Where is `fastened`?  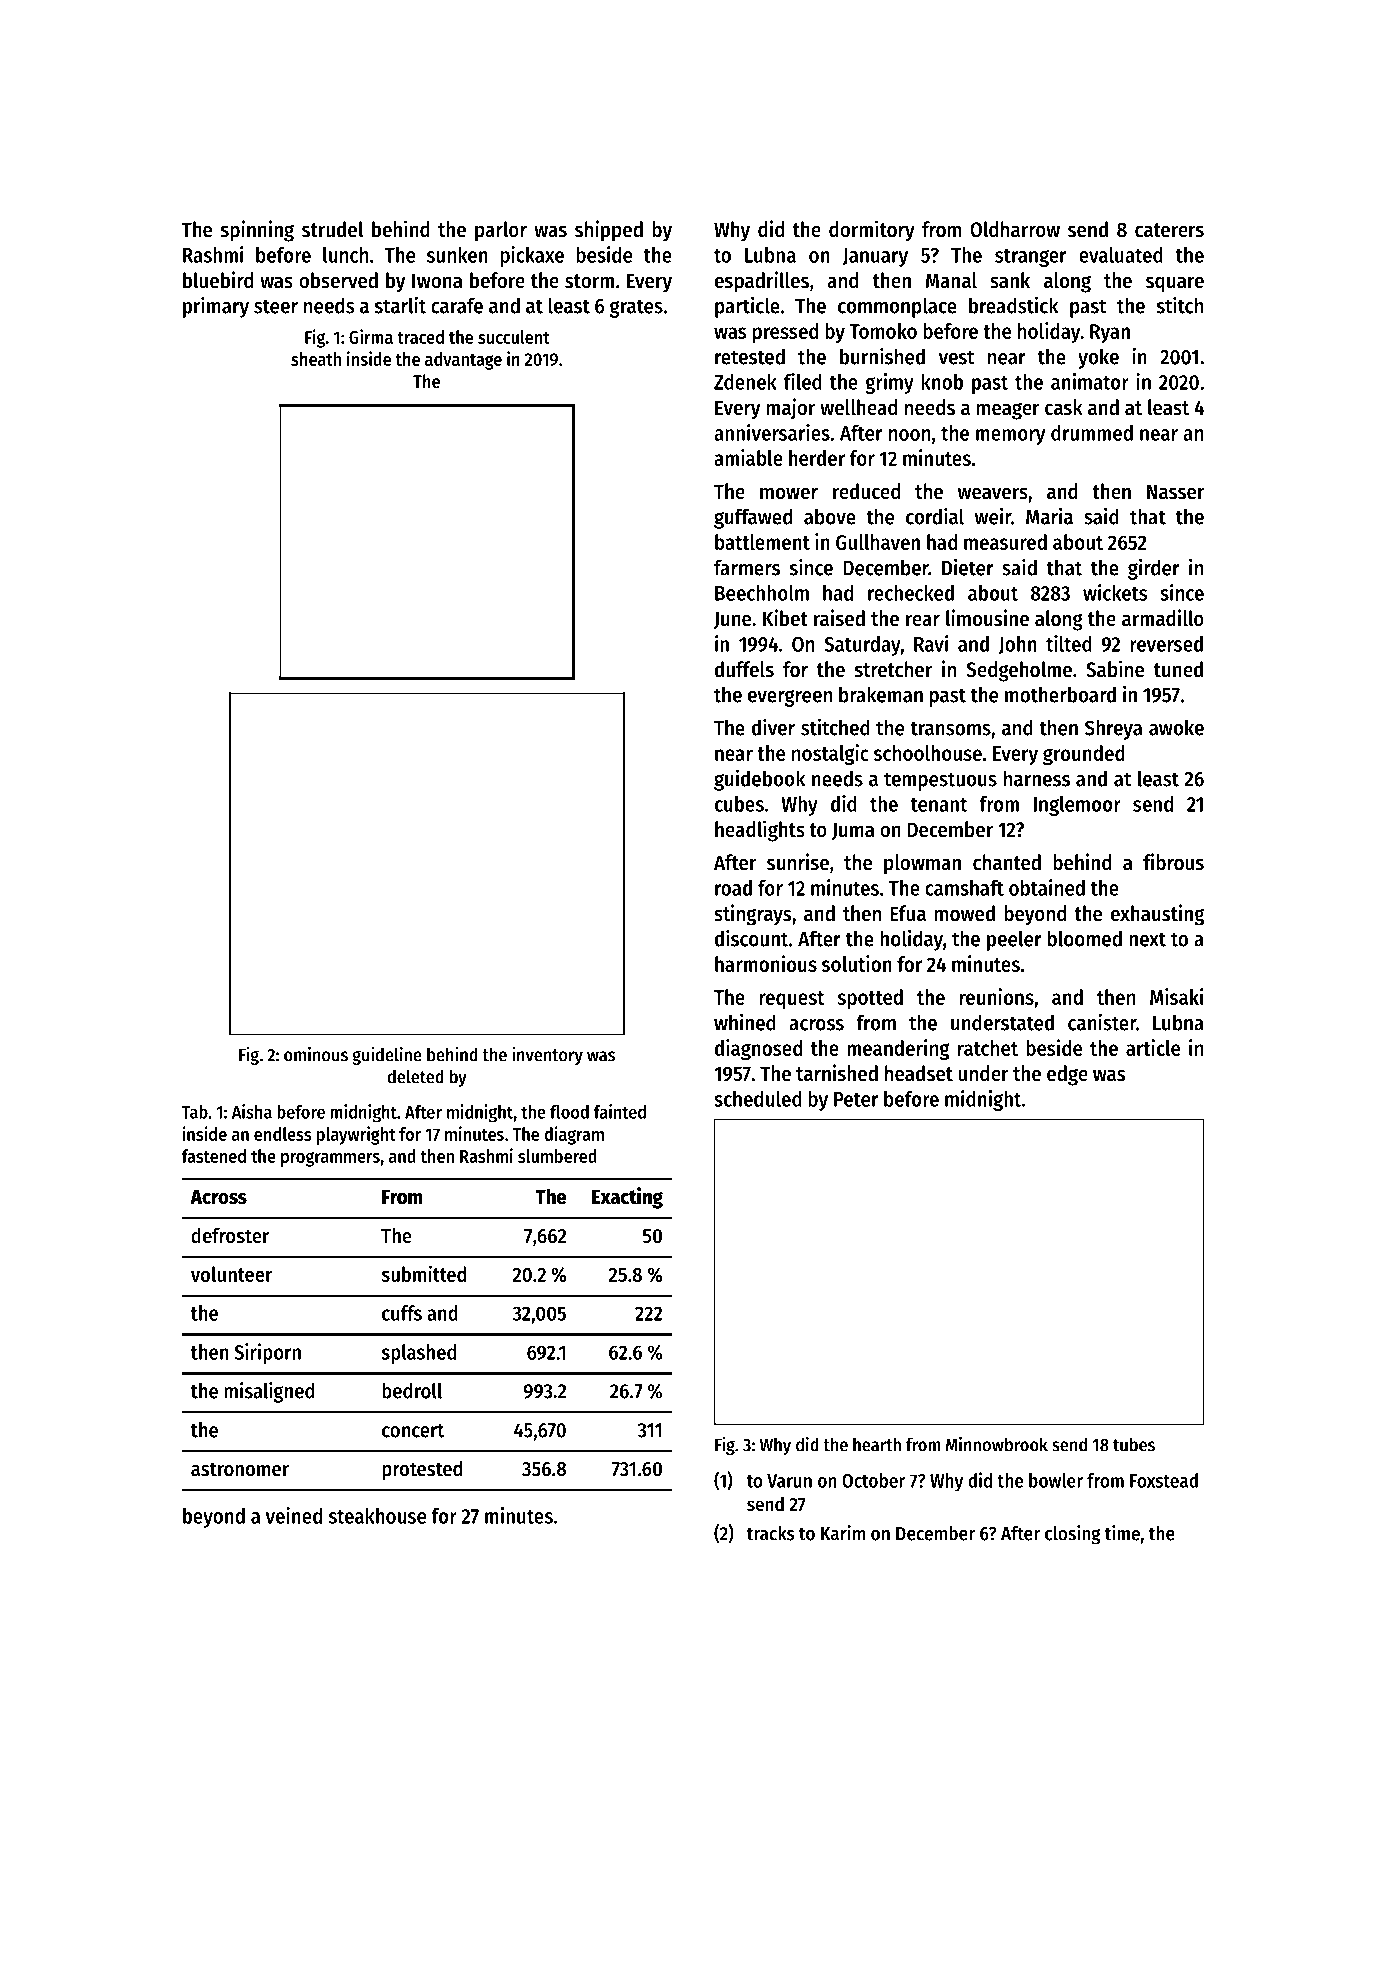 fastened is located at coordinates (214, 1156).
